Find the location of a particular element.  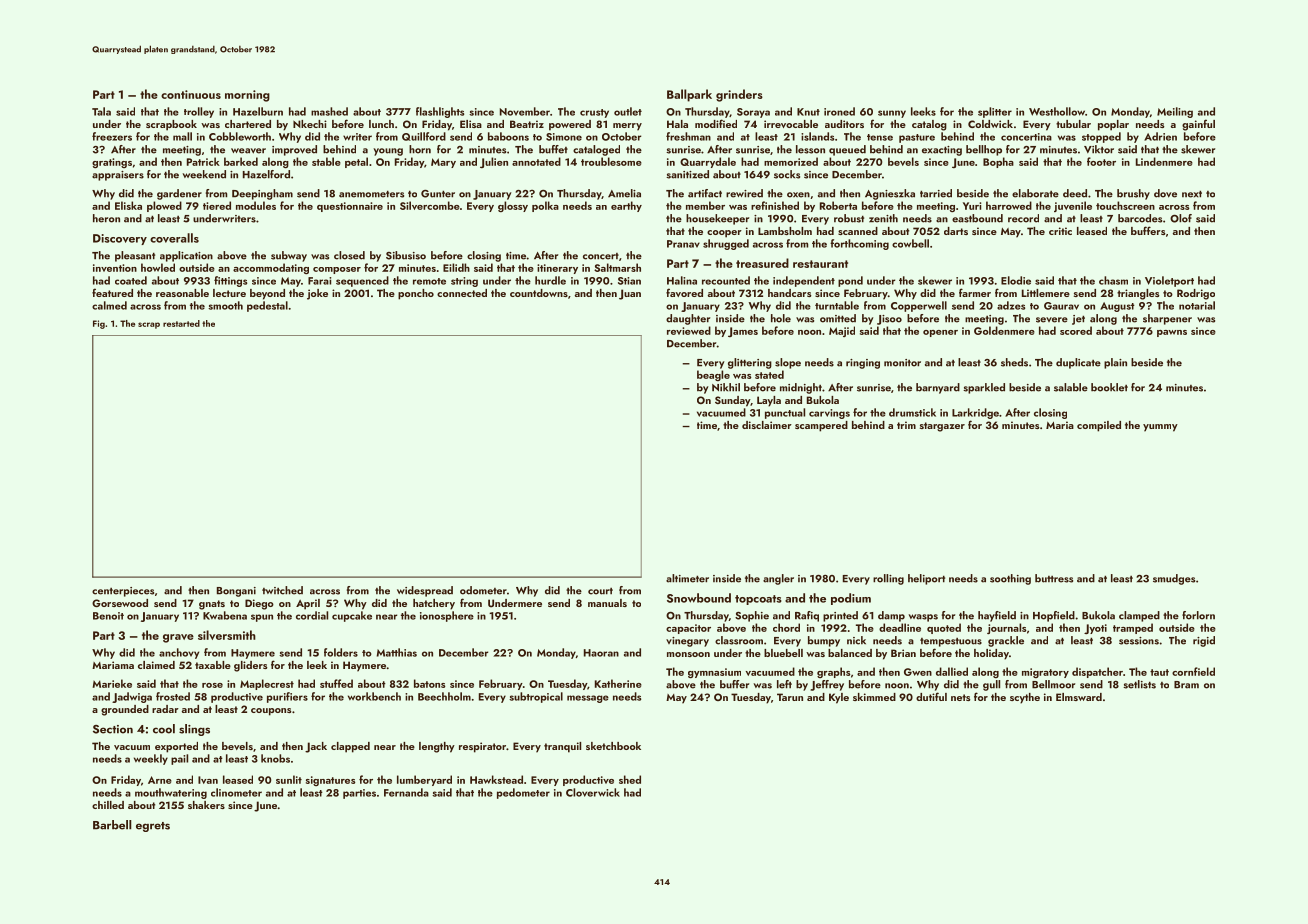

joke is located at coordinates (317, 294).
